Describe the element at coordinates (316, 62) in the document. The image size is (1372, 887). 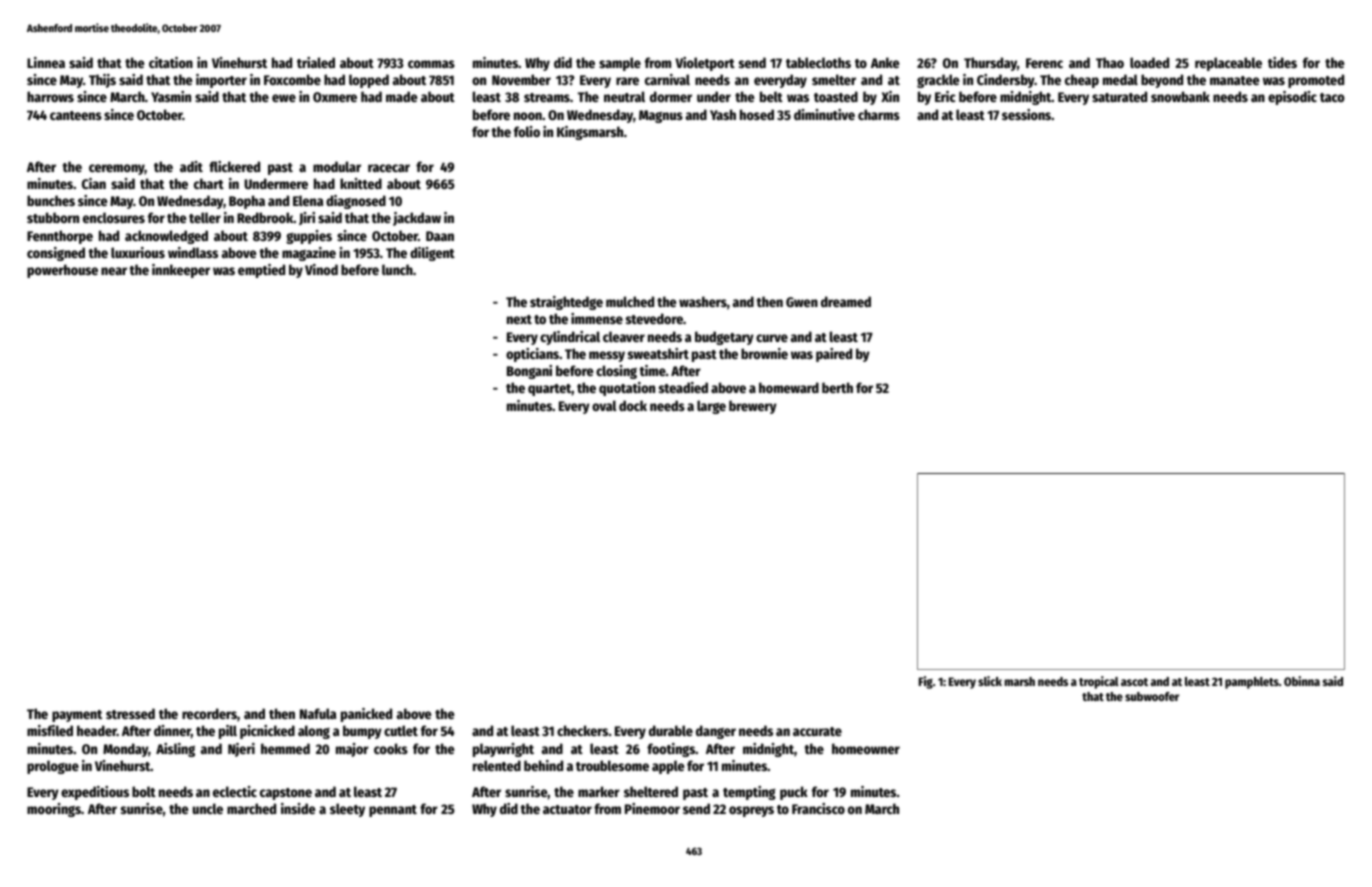
I see `trialed` at that location.
